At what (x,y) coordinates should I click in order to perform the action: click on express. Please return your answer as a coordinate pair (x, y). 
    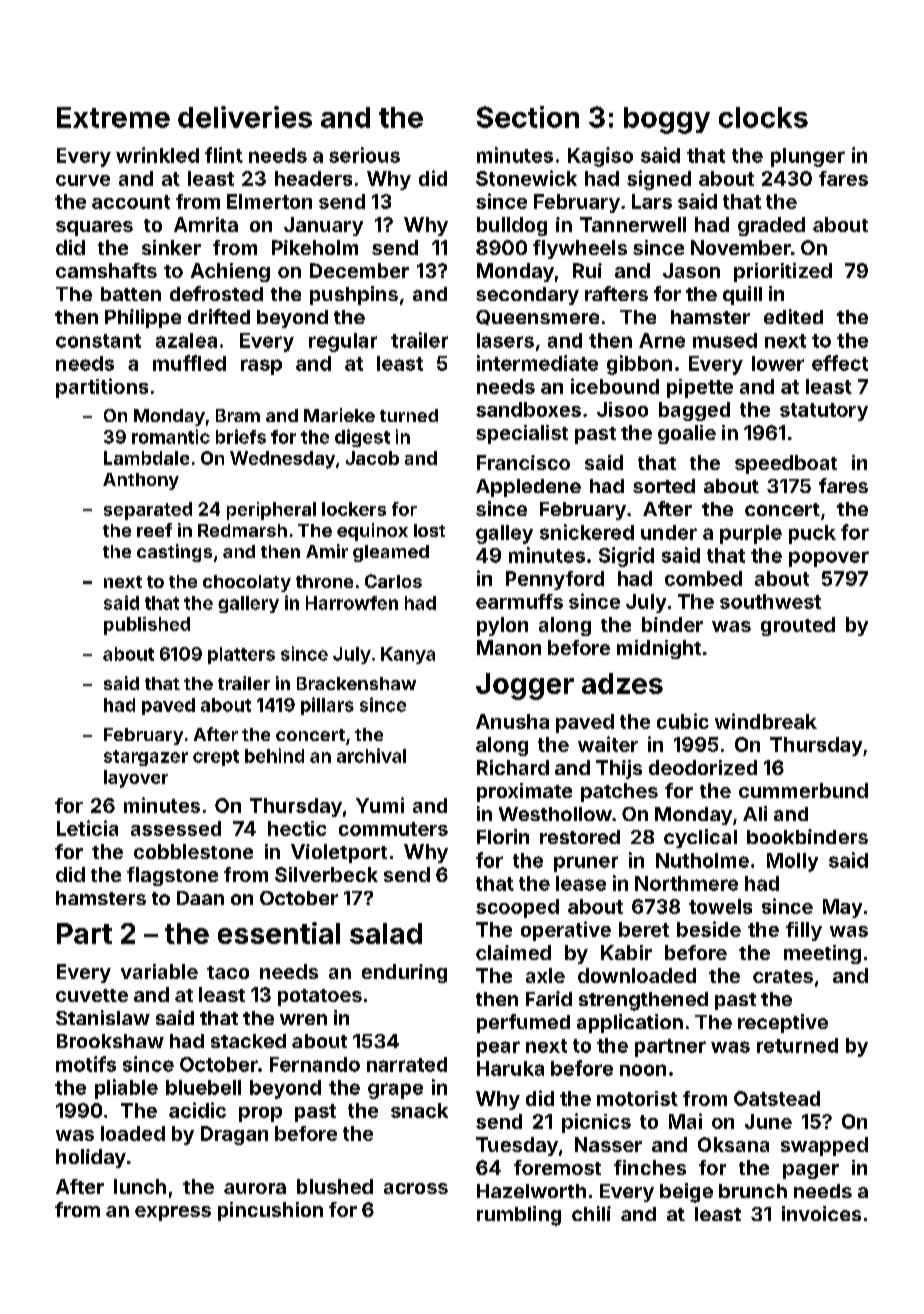
    Looking at the image, I should click on (173, 1213).
